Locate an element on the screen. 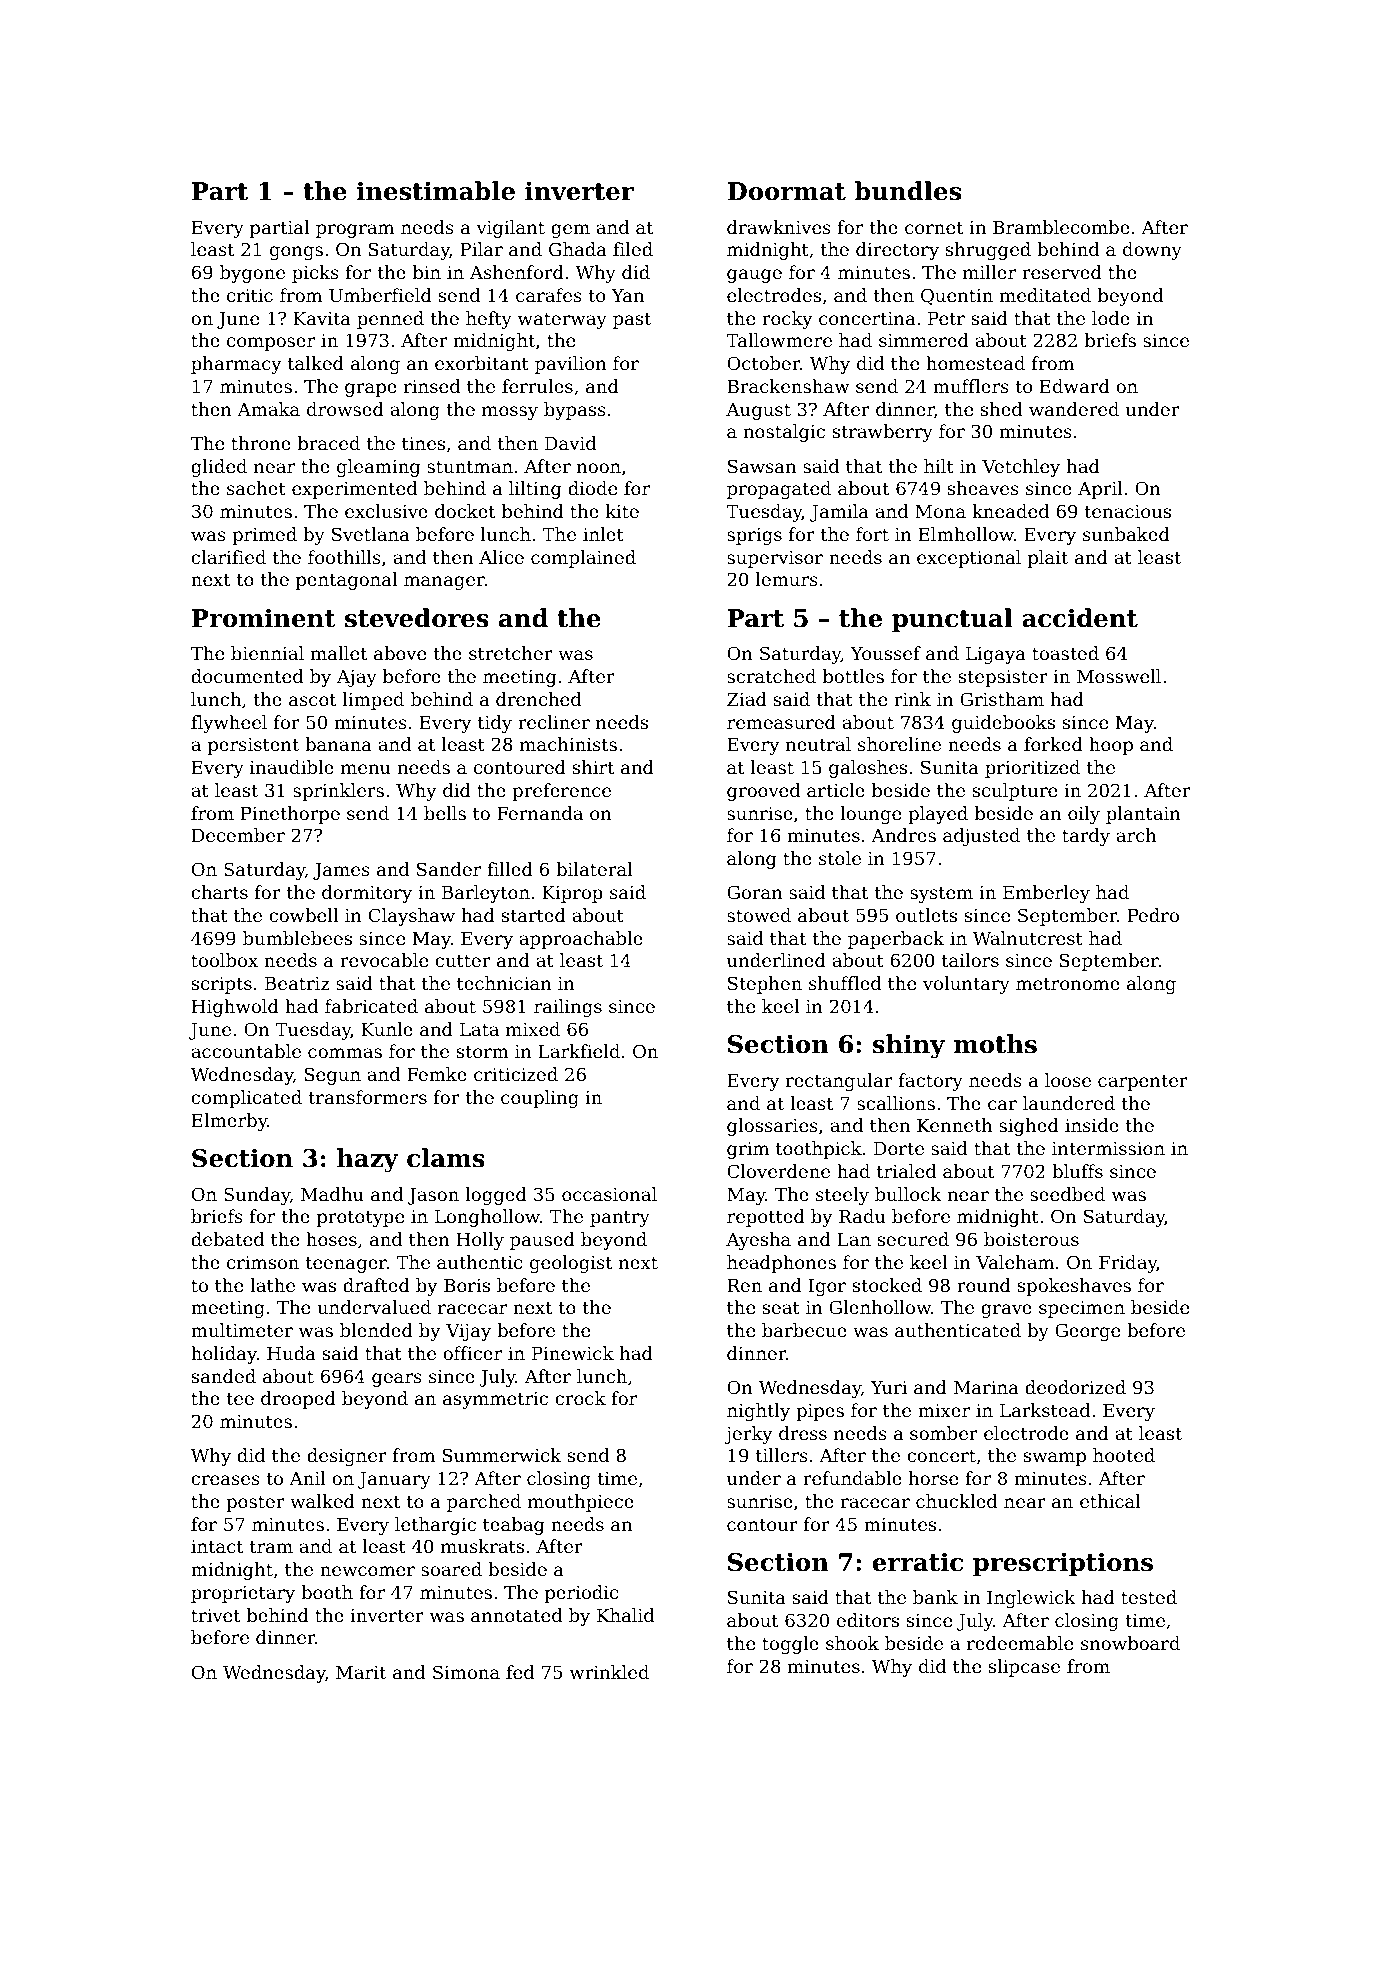  Marit is located at coordinates (361, 1672).
